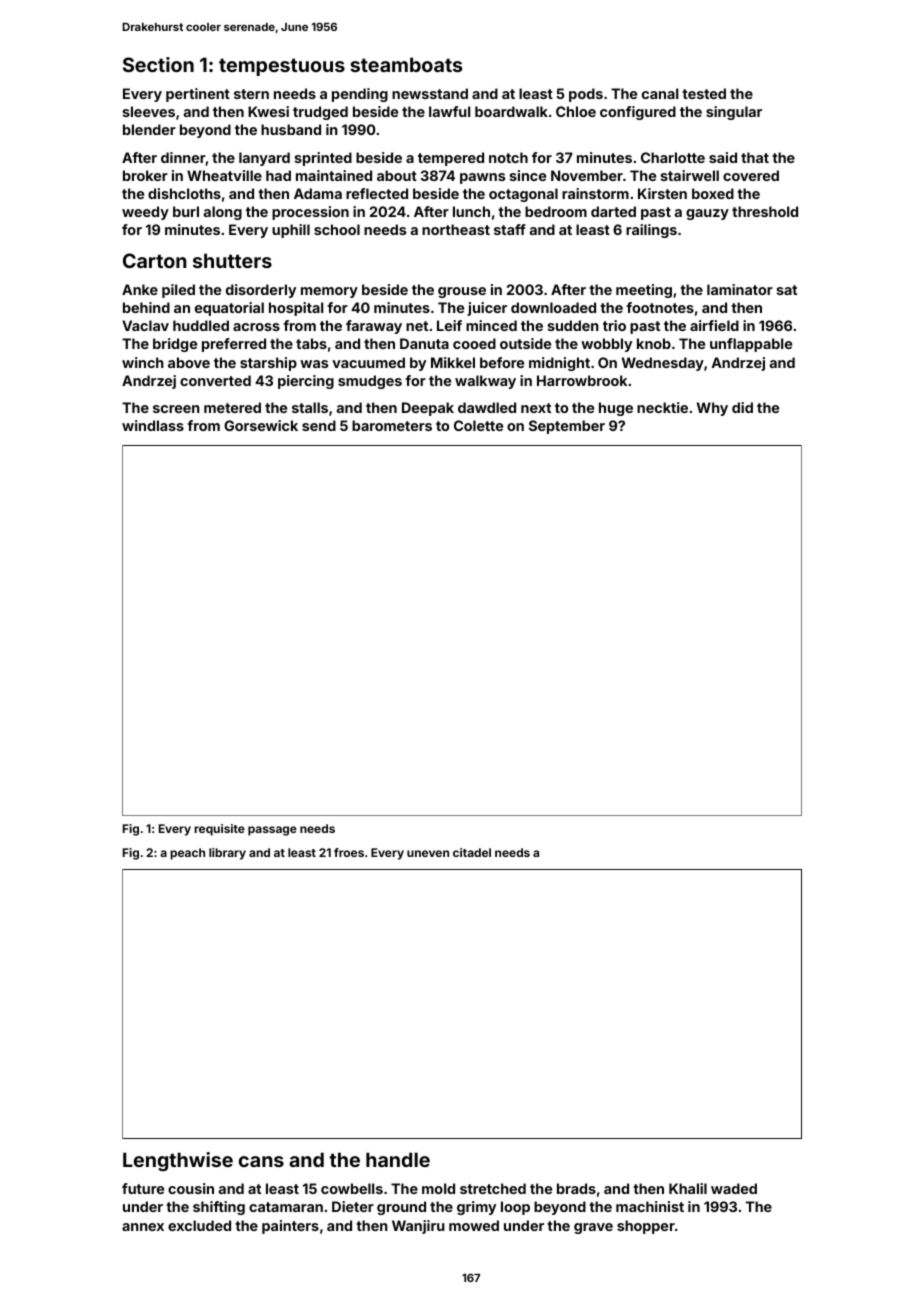 The image size is (924, 1311). Describe the element at coordinates (349, 852) in the screenshot. I see `froes` at that location.
